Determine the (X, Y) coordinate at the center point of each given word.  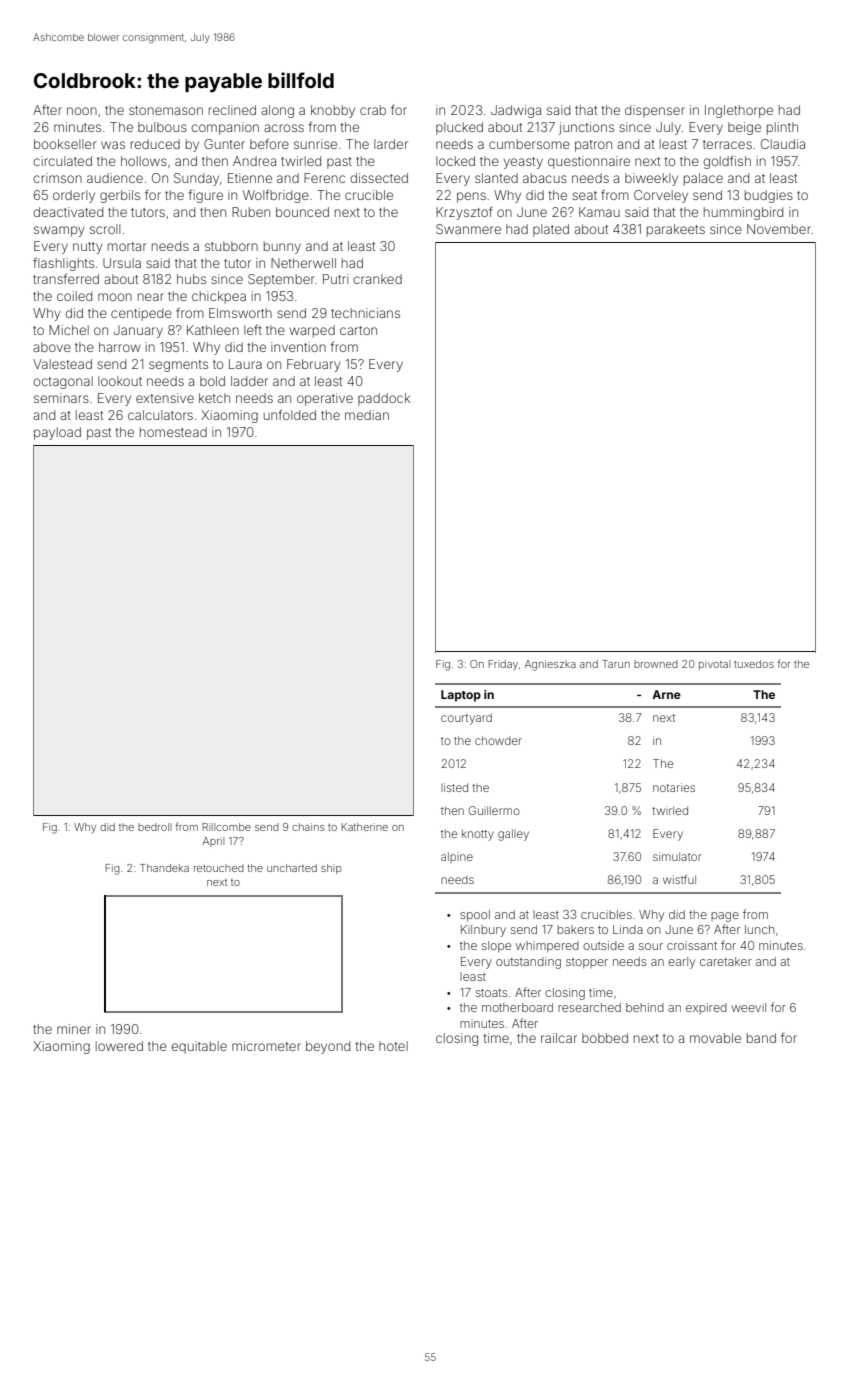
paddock (384, 399)
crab (373, 110)
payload (57, 433)
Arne (666, 694)
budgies (769, 196)
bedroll (154, 827)
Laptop (461, 696)
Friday (503, 665)
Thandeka (164, 868)
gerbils (120, 196)
